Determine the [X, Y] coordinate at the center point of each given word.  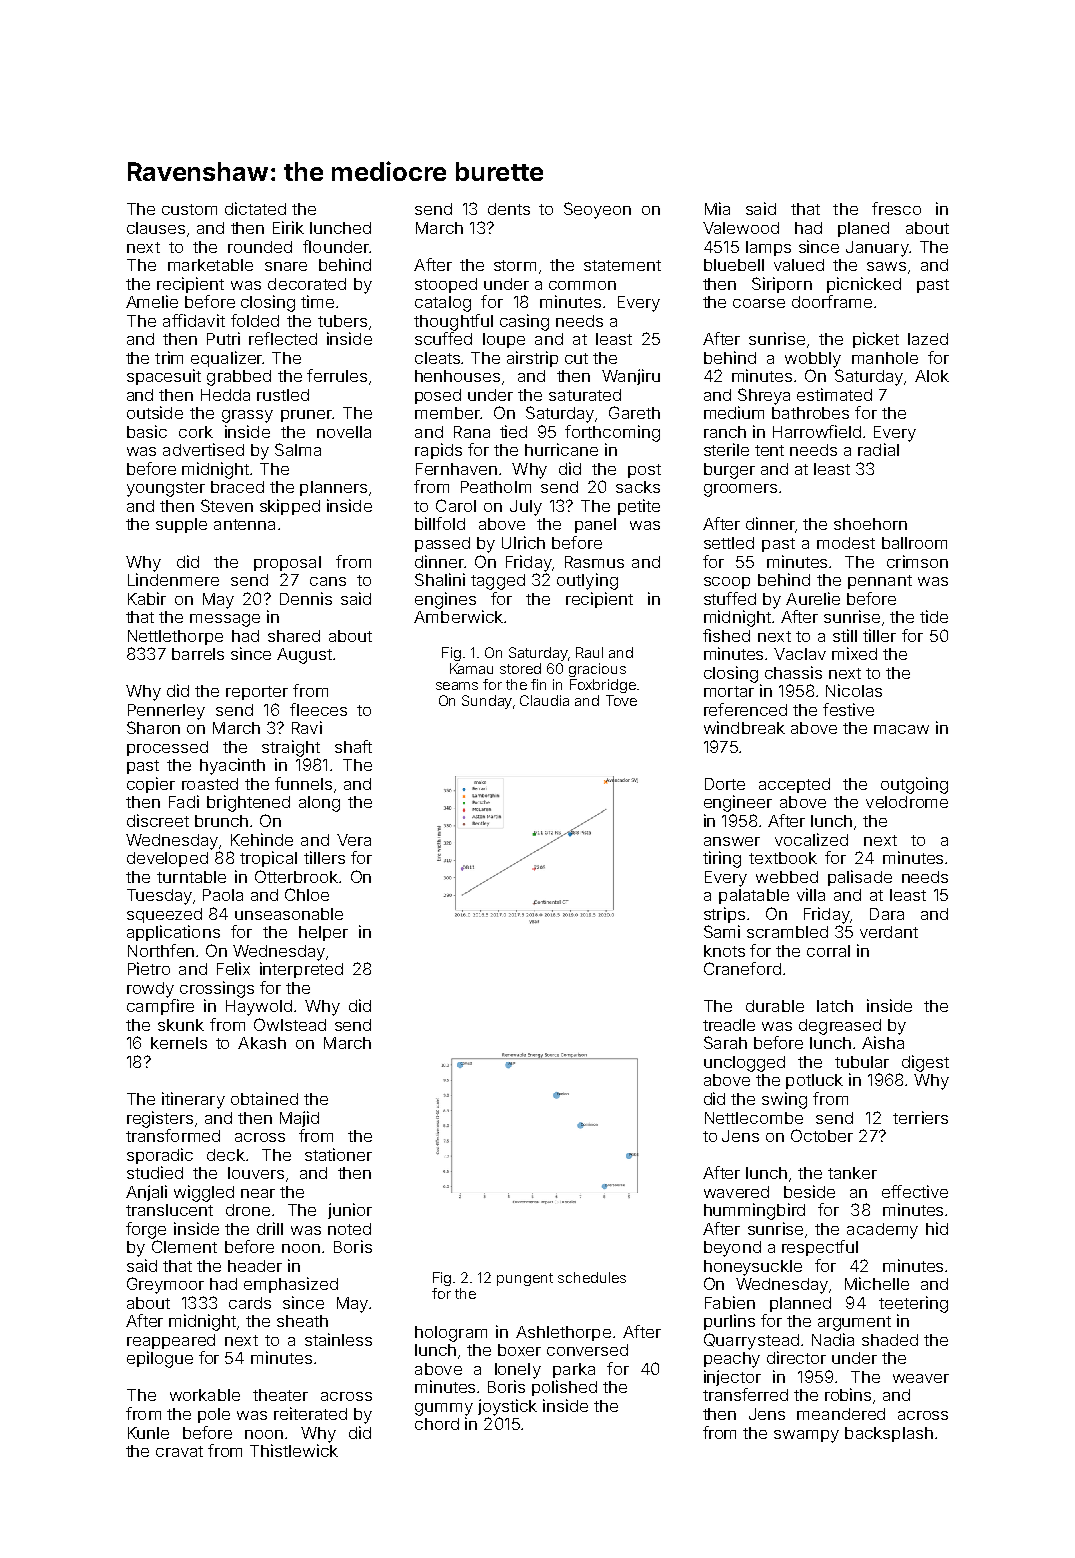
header [255, 1266]
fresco [896, 208]
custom [189, 209]
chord [437, 1424]
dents [509, 209]
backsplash [889, 1434]
